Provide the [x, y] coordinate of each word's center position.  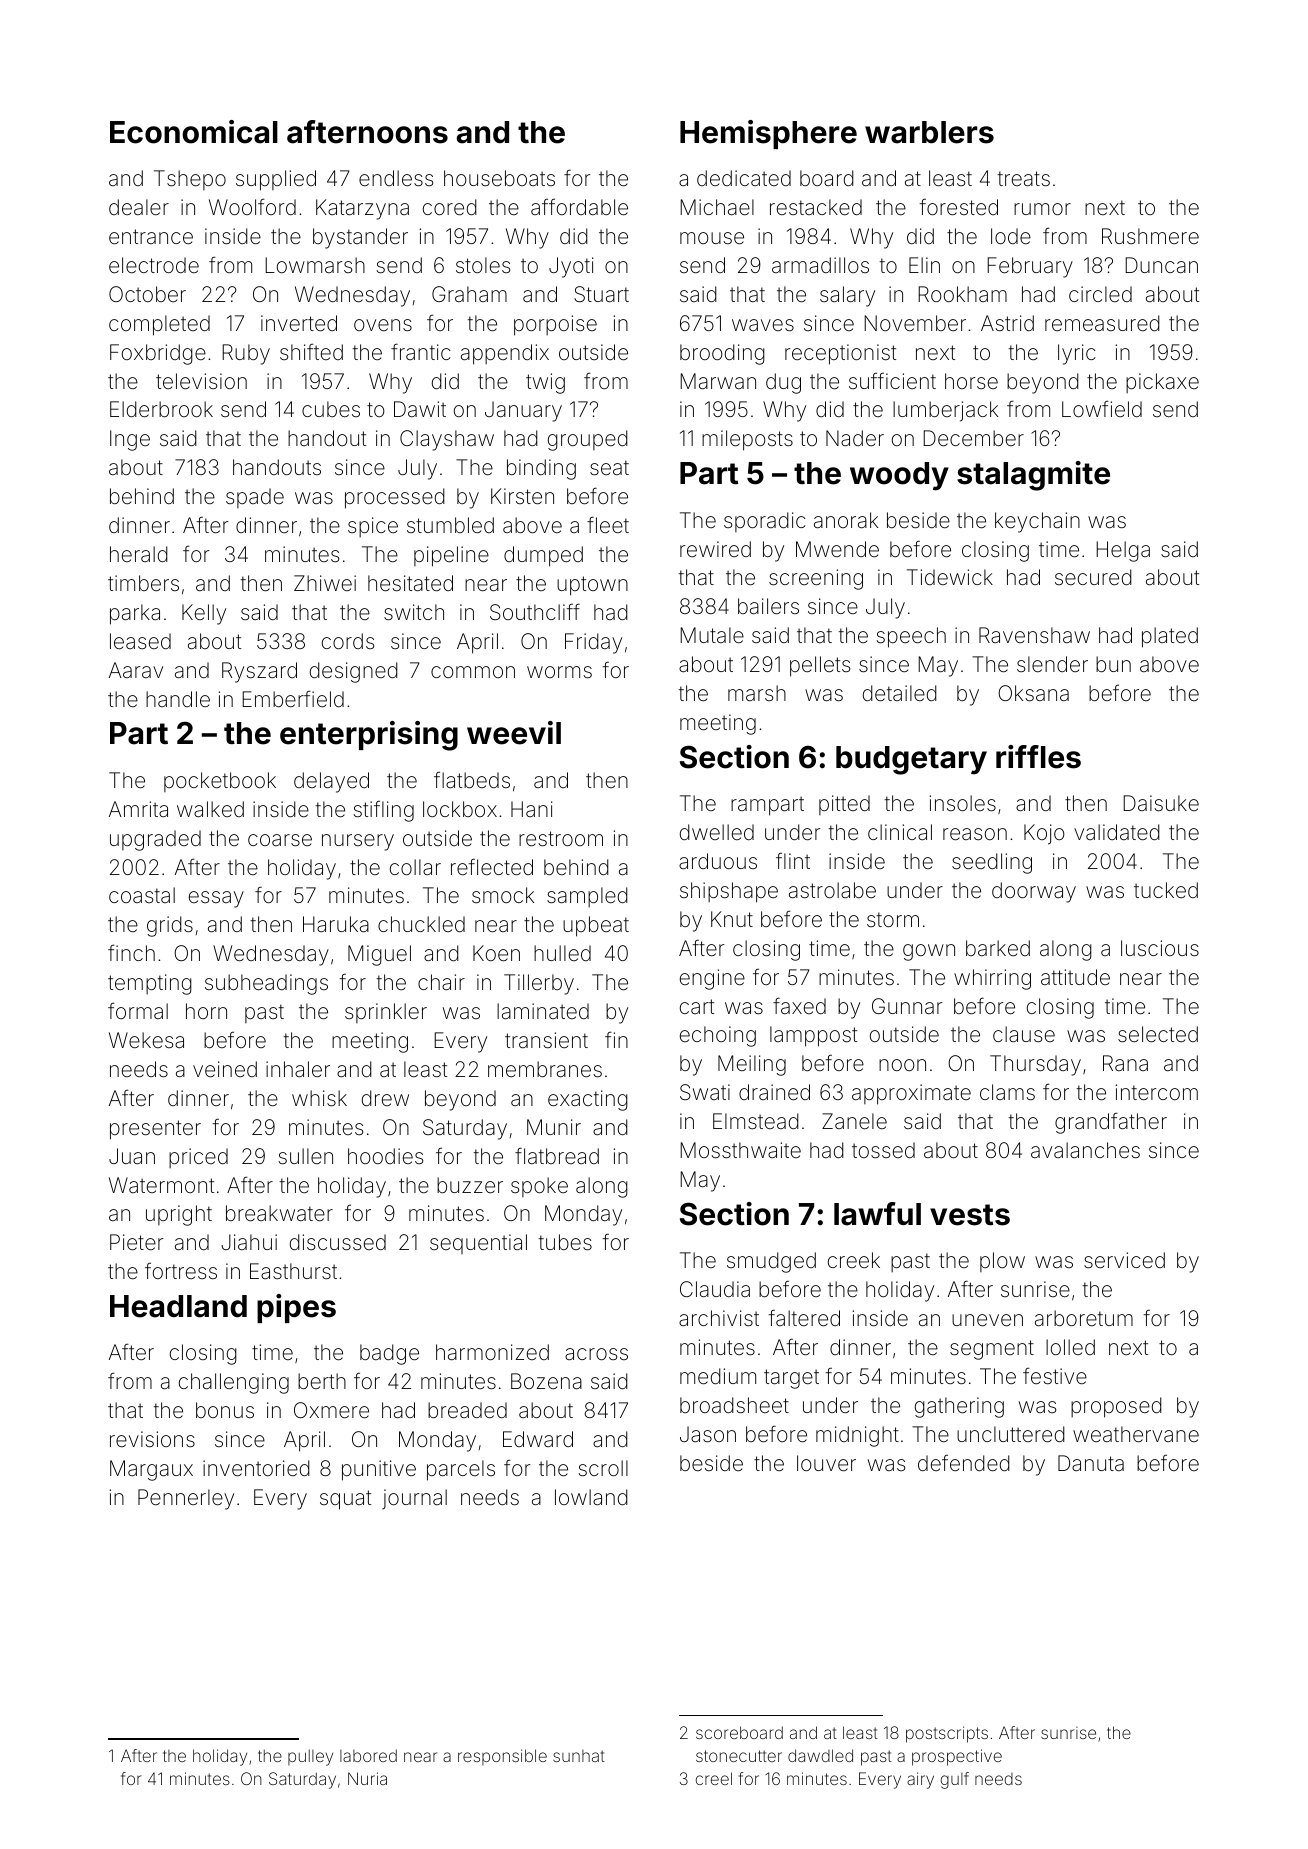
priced [198, 1158]
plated [1170, 637]
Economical [194, 132]
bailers [768, 606]
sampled [587, 897]
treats [1024, 178]
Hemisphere [768, 134]
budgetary [911, 760]
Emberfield [293, 698]
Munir [554, 1127]
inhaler [298, 1069]
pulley [310, 1757]
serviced [1124, 1260]
